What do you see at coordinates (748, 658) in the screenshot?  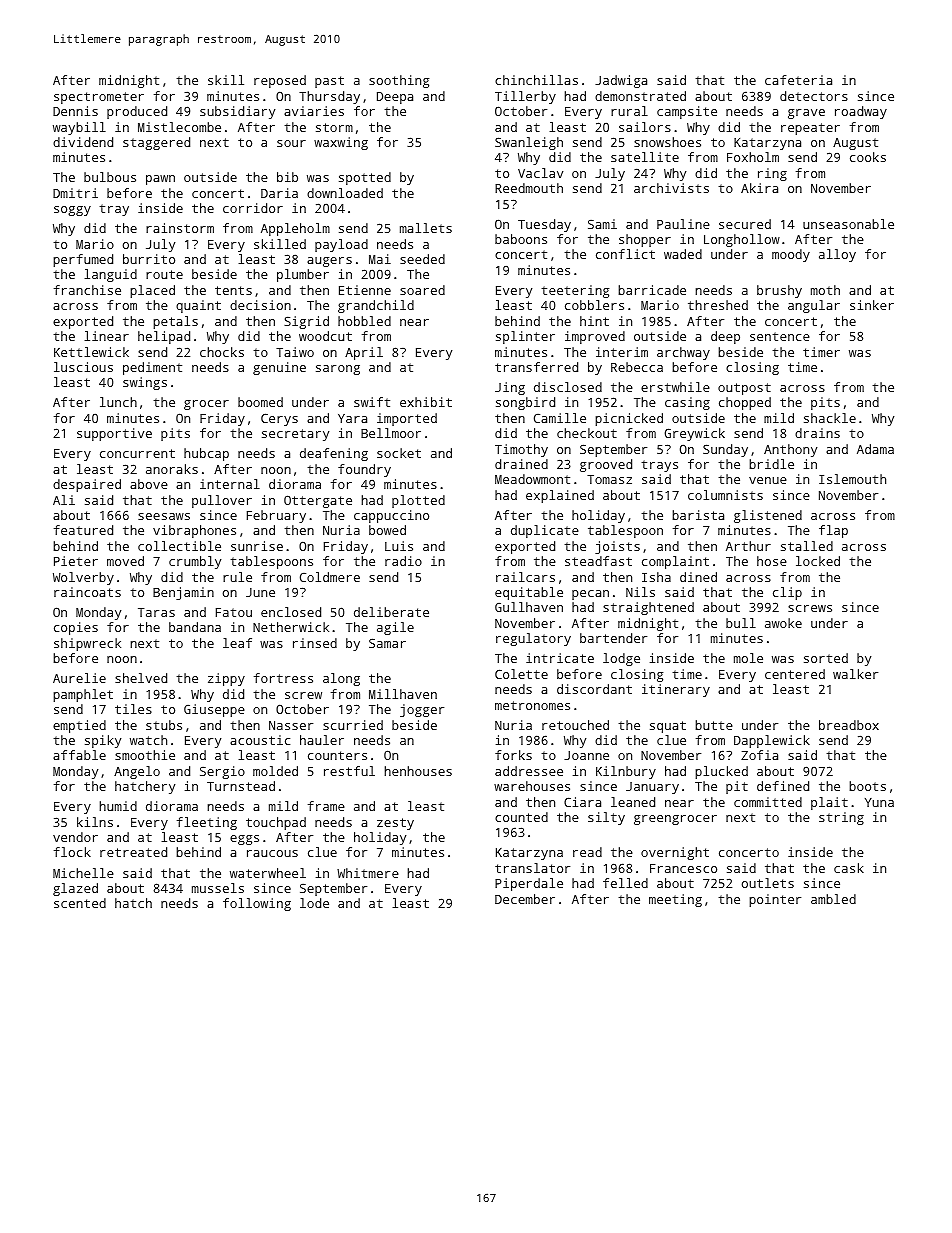 I see `mole` at bounding box center [748, 658].
